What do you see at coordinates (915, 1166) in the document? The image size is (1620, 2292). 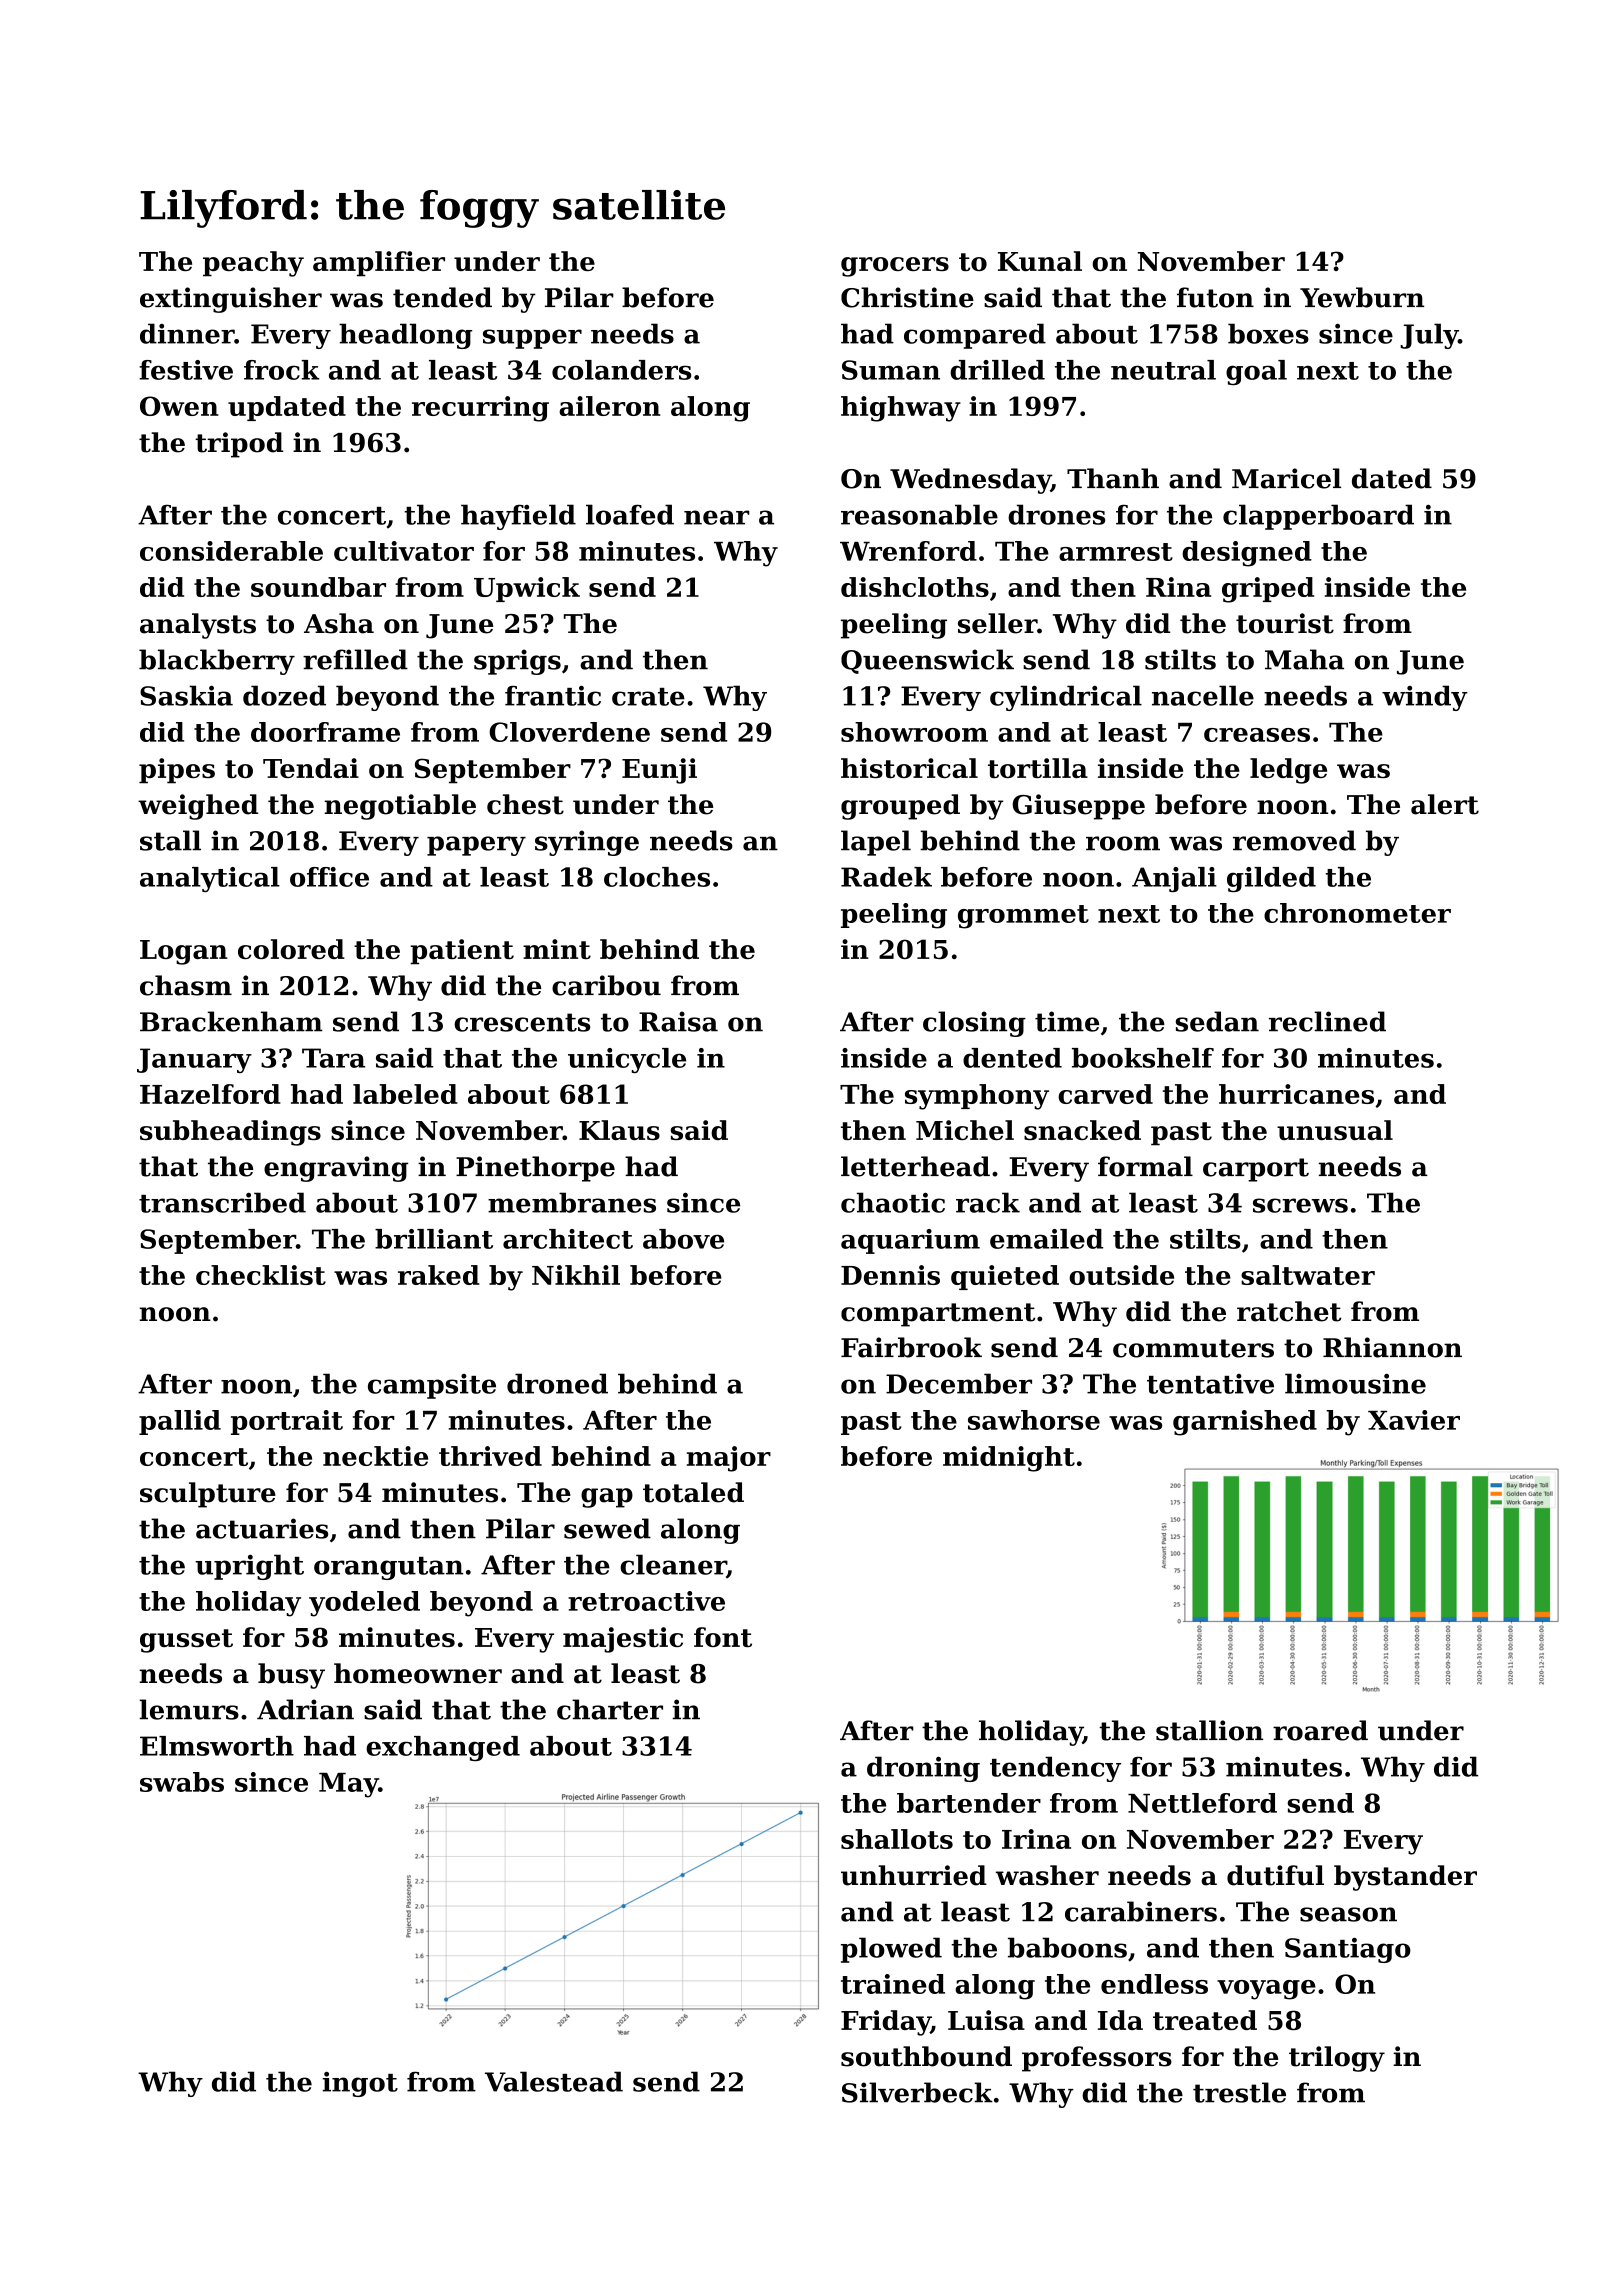 I see `letterhead` at bounding box center [915, 1166].
